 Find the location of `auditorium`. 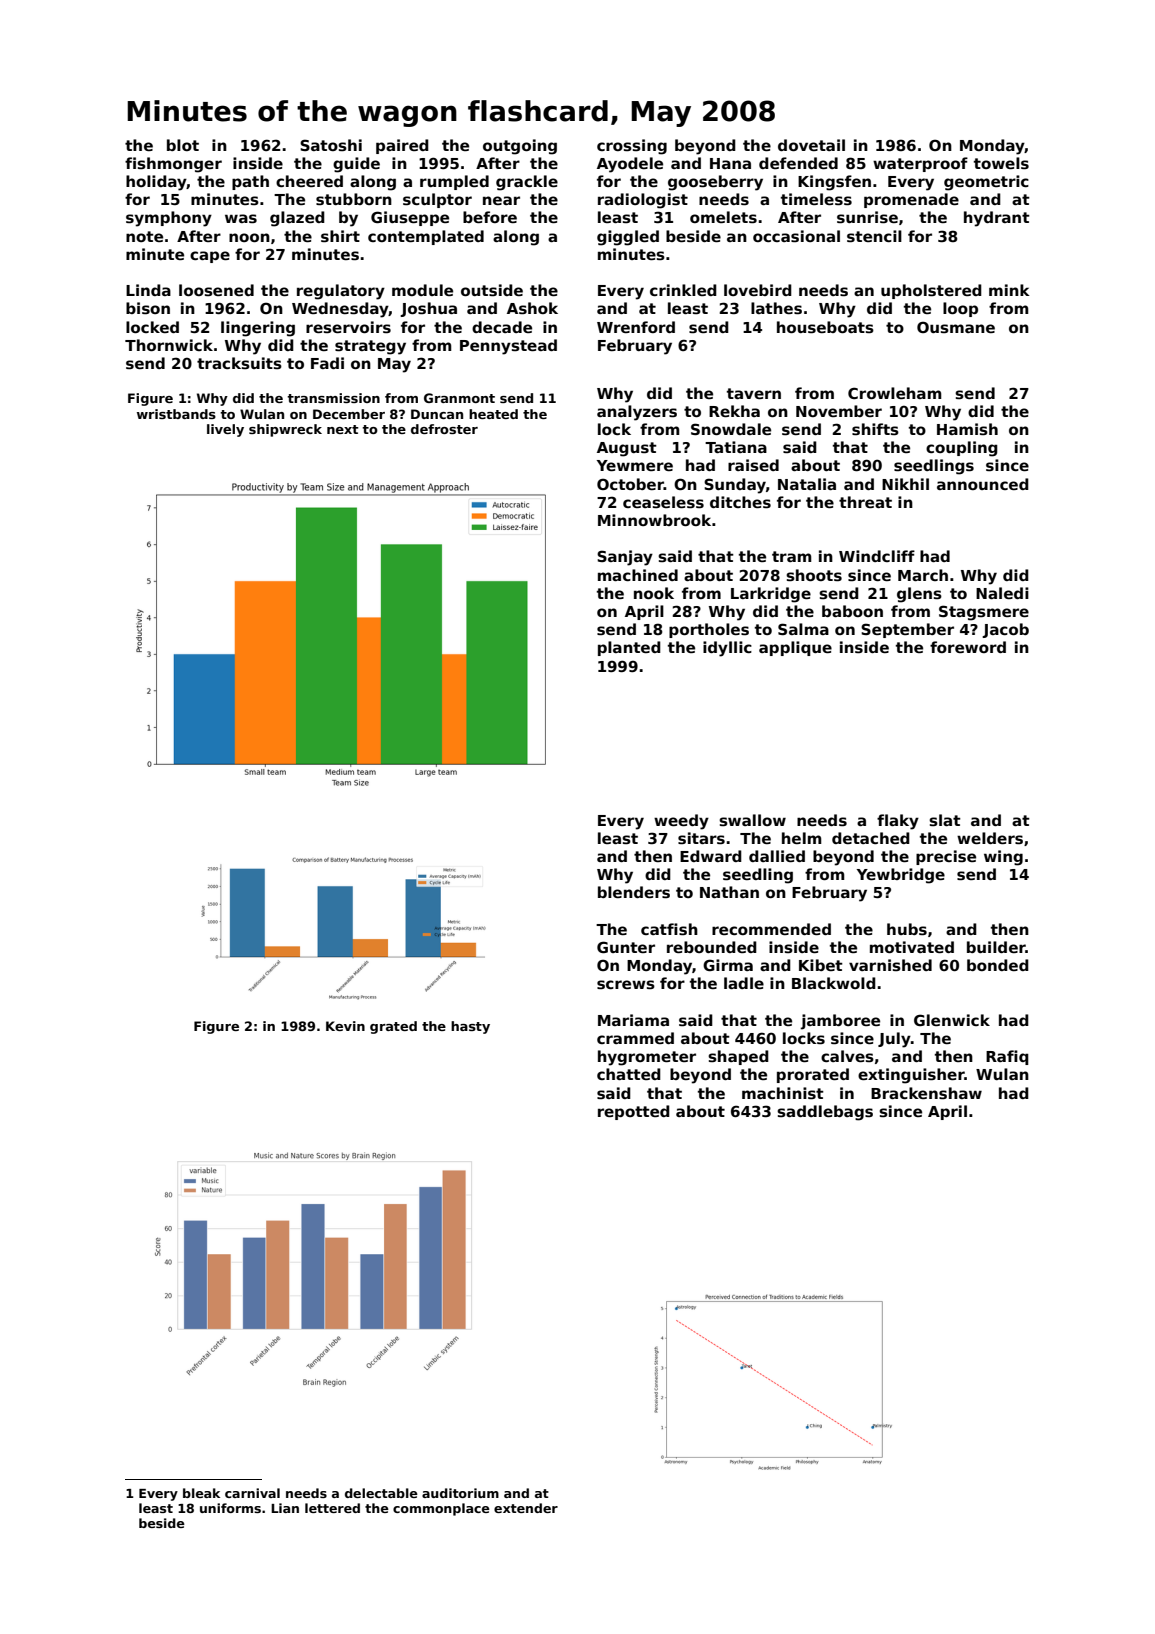

auditorium is located at coordinates (460, 1493).
